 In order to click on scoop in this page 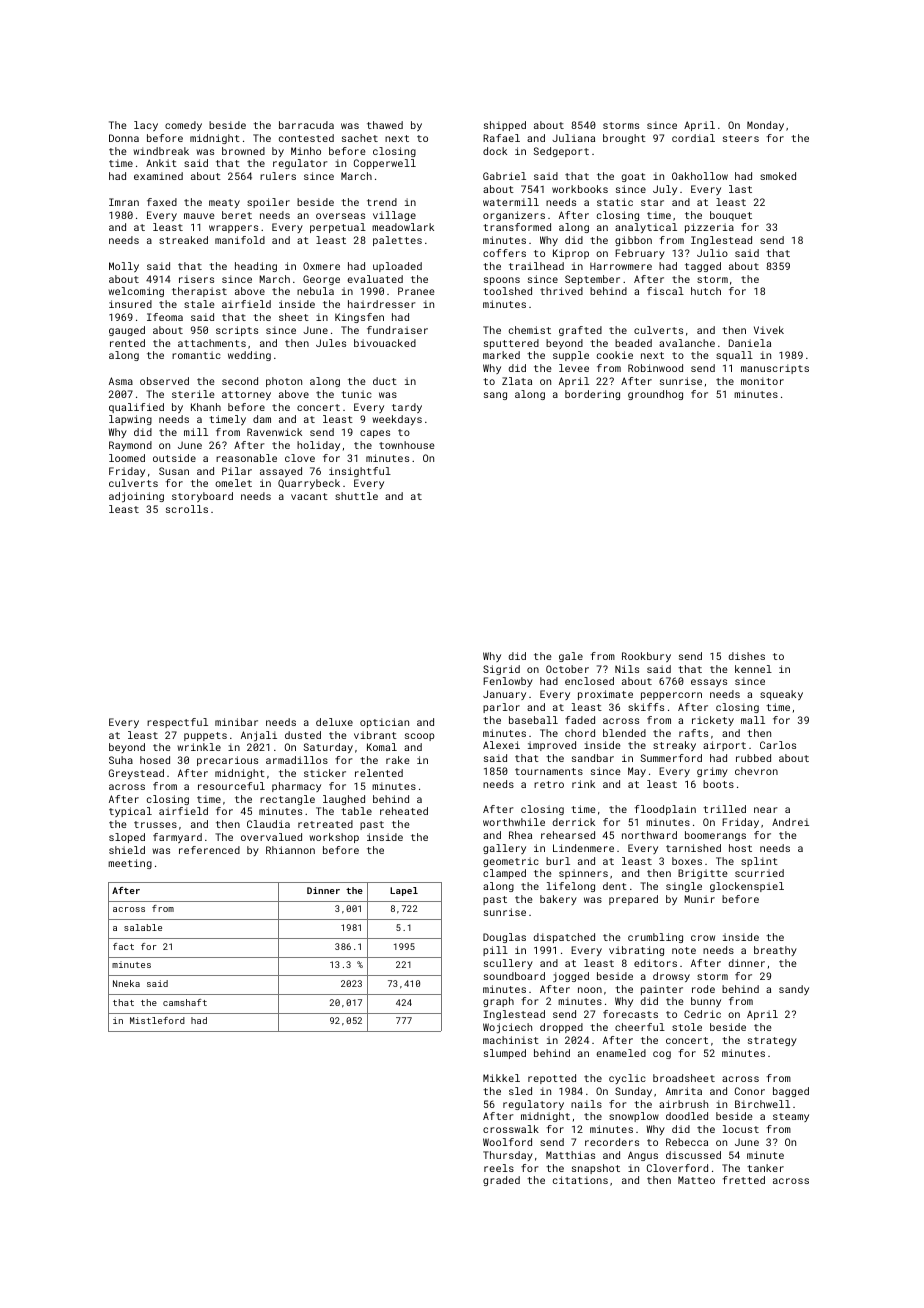, I will do `click(420, 737)`.
